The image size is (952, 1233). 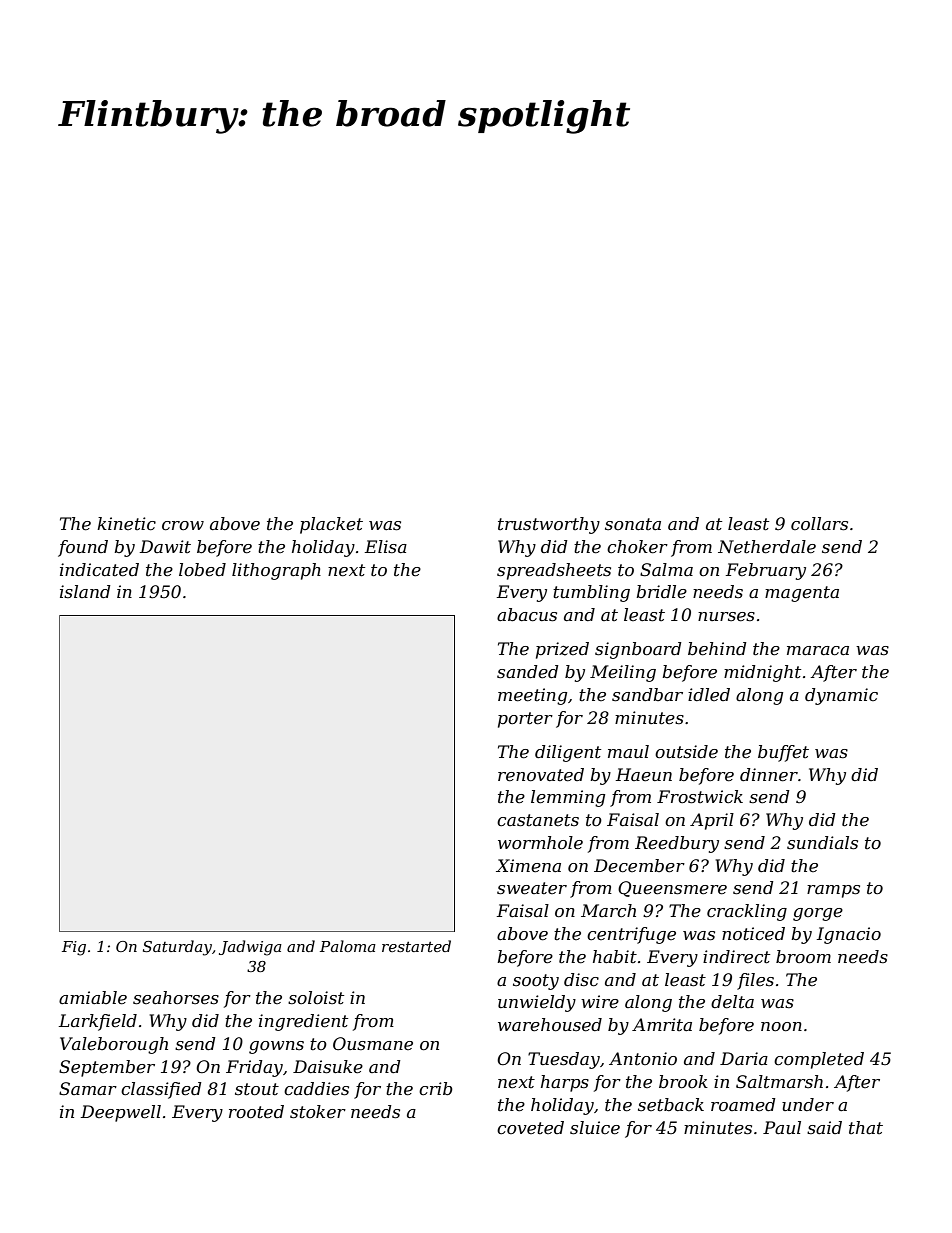 I want to click on sundials, so click(x=822, y=843).
